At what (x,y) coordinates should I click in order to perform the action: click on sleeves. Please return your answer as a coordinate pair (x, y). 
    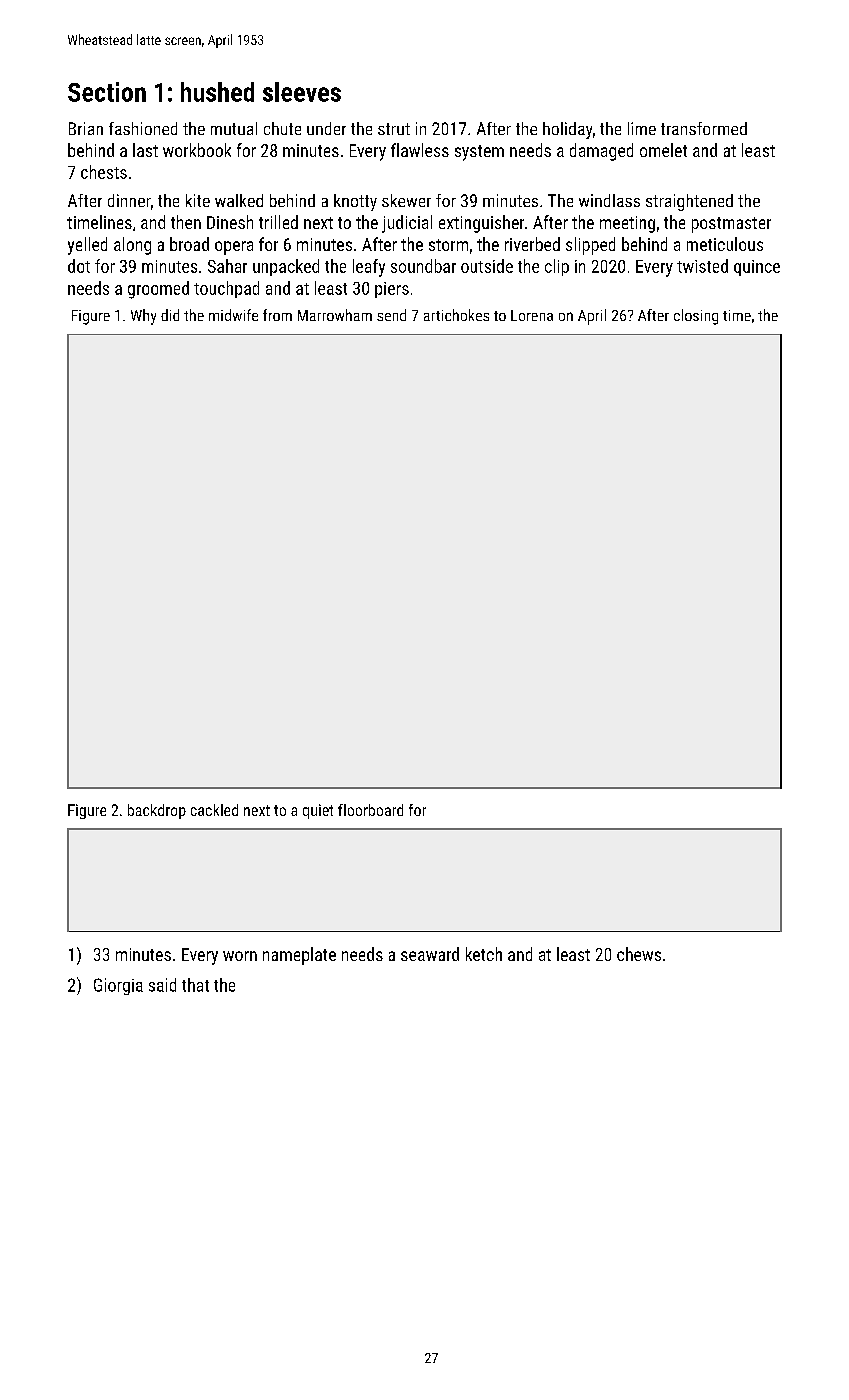
    Looking at the image, I should click on (302, 92).
